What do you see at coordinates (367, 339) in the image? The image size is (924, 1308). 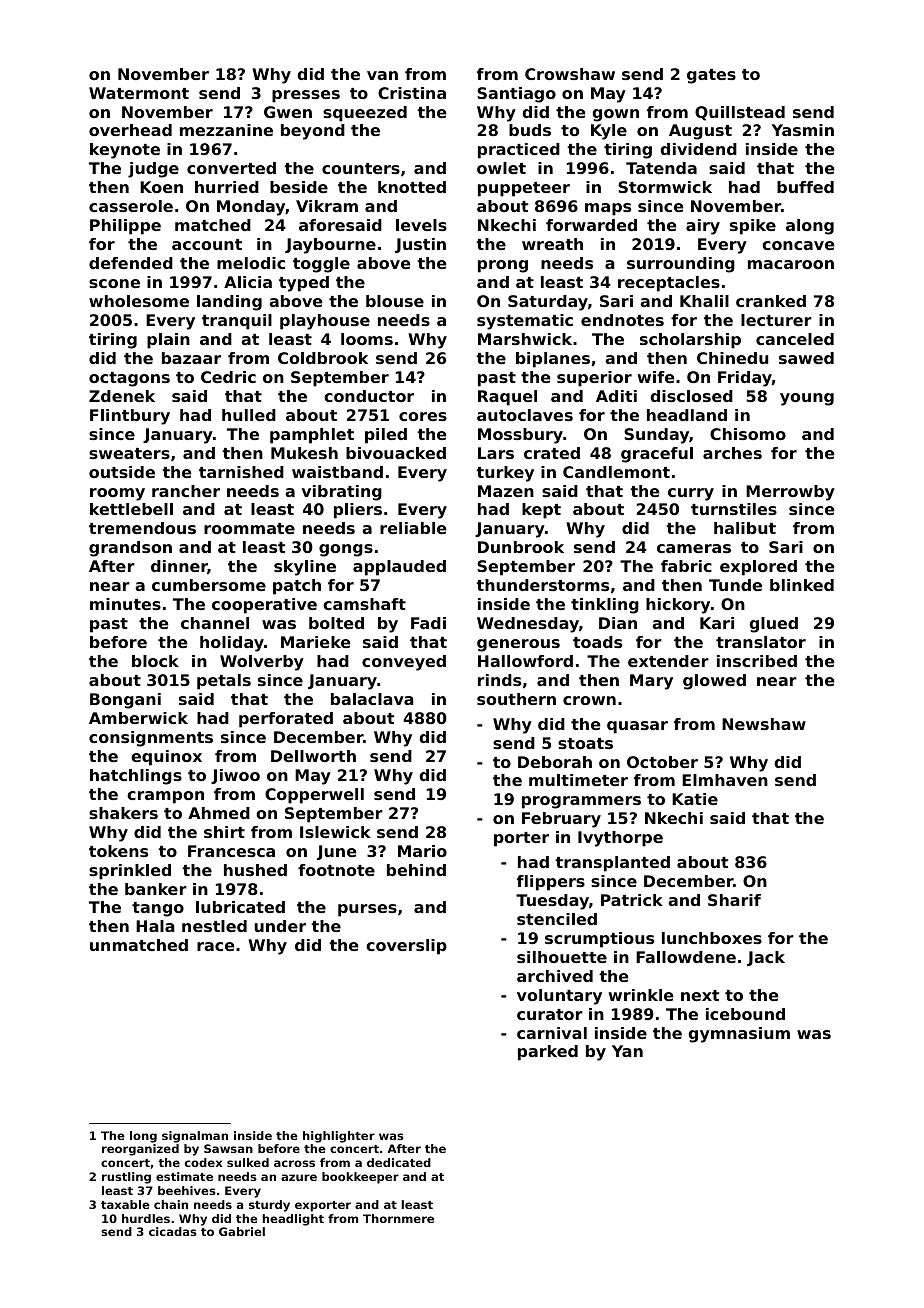 I see `looms` at bounding box center [367, 339].
